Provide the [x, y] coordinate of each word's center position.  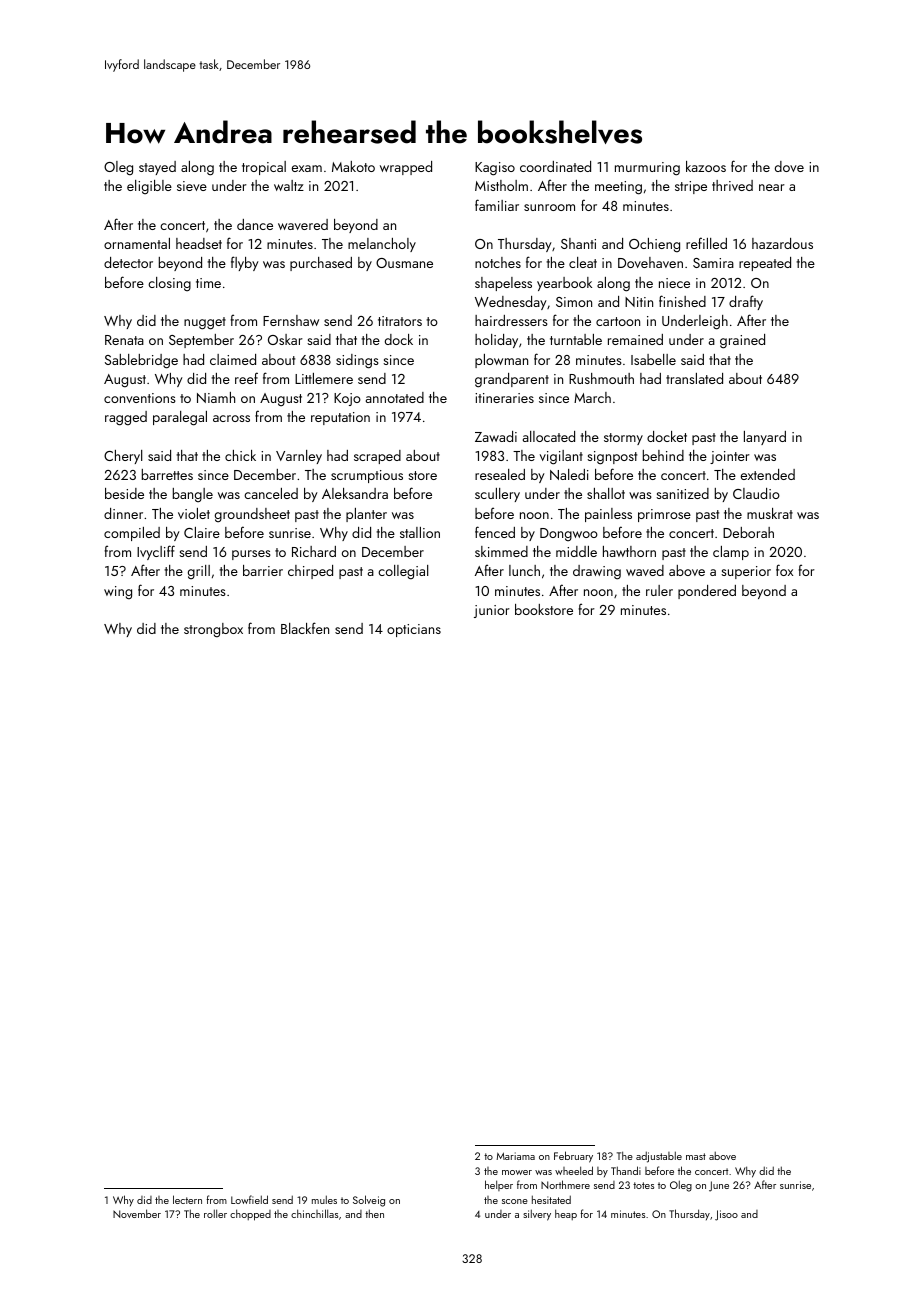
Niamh [216, 397]
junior [492, 611]
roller [215, 1213]
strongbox [213, 630]
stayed [157, 168]
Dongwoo [569, 535]
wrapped [406, 168]
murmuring [647, 169]
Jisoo [726, 1215]
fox [784, 570]
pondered [707, 592]
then [374, 1213]
